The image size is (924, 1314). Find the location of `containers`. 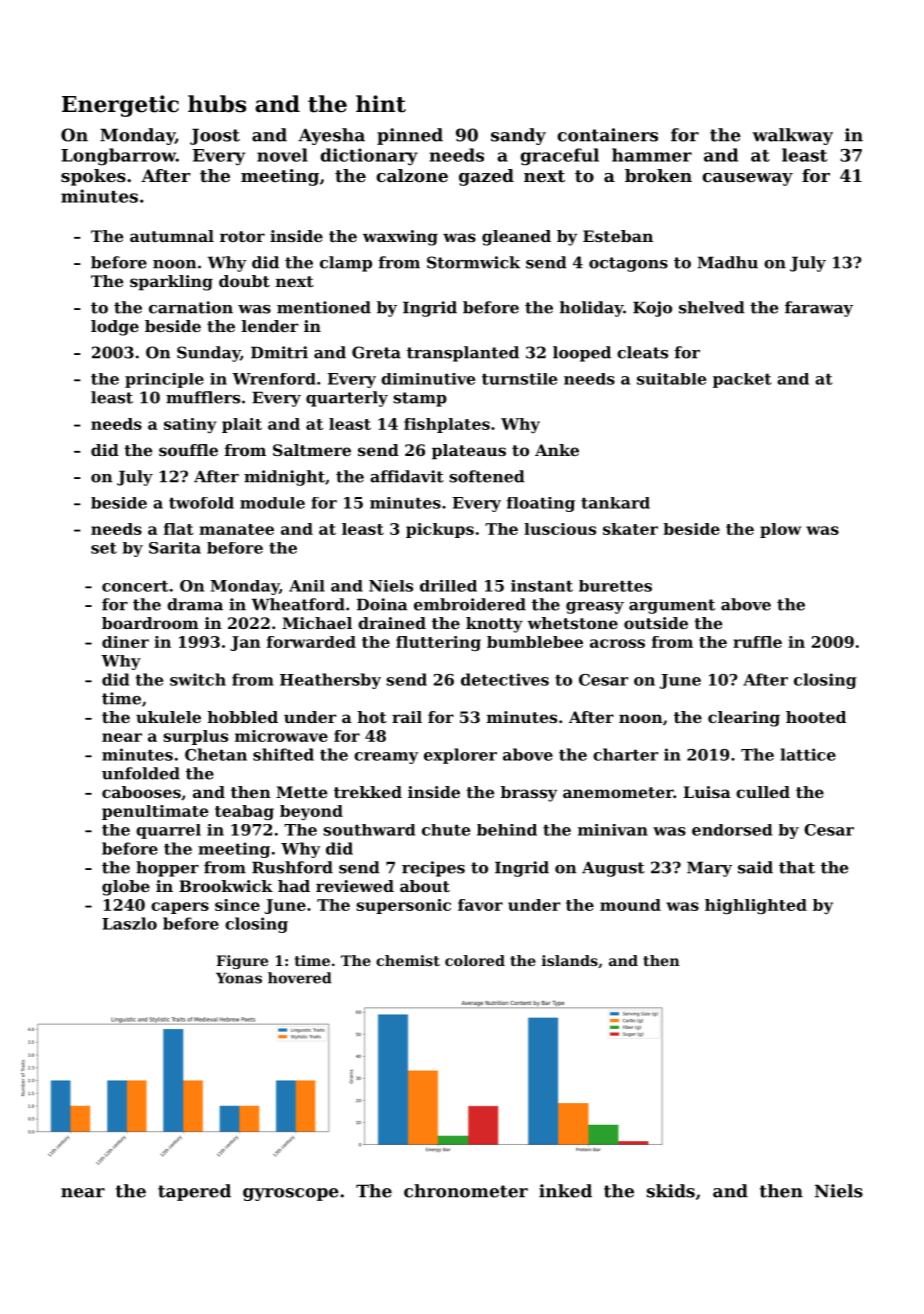

containers is located at coordinates (607, 135).
